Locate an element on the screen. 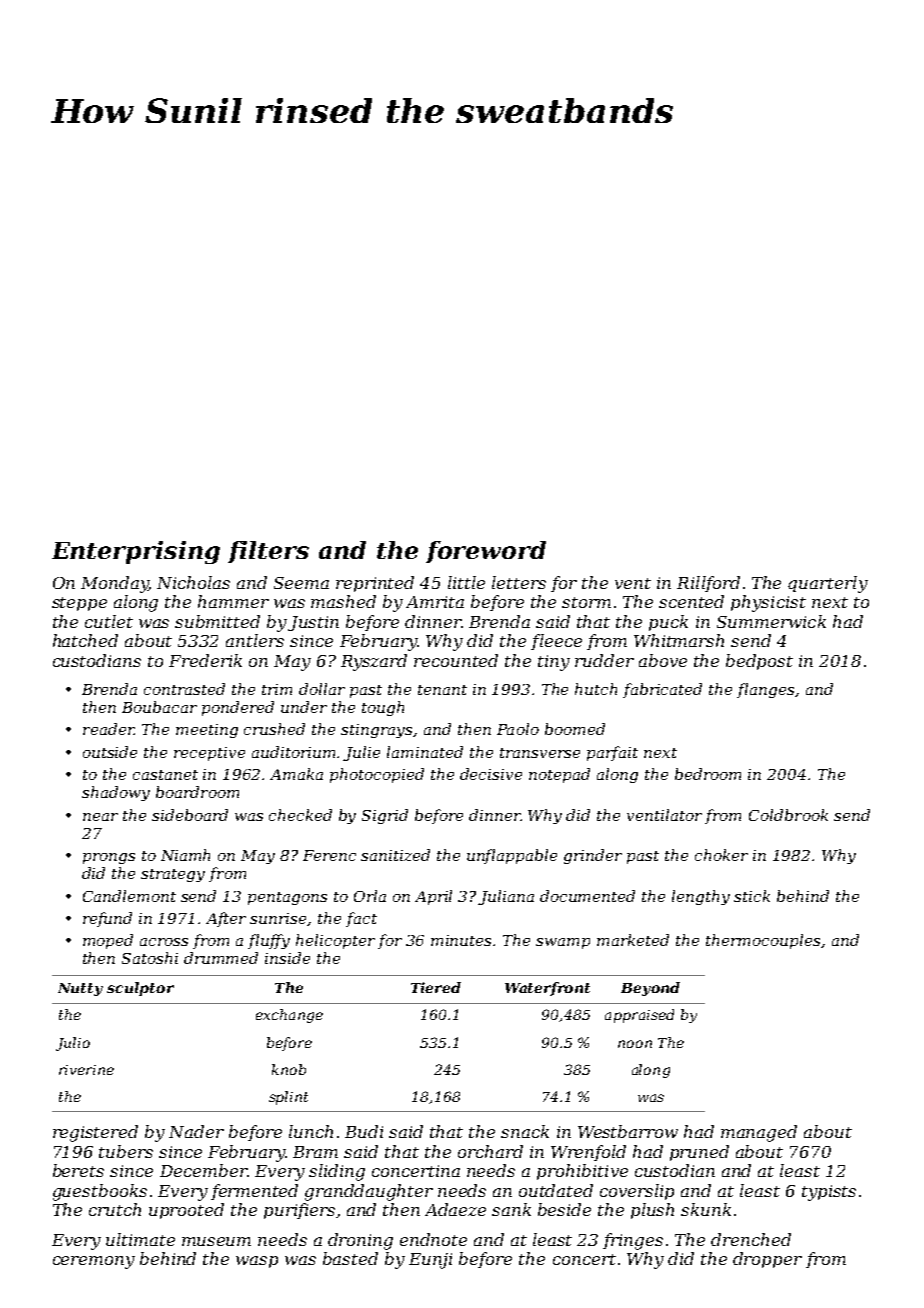  Enterprising is located at coordinates (136, 552).
